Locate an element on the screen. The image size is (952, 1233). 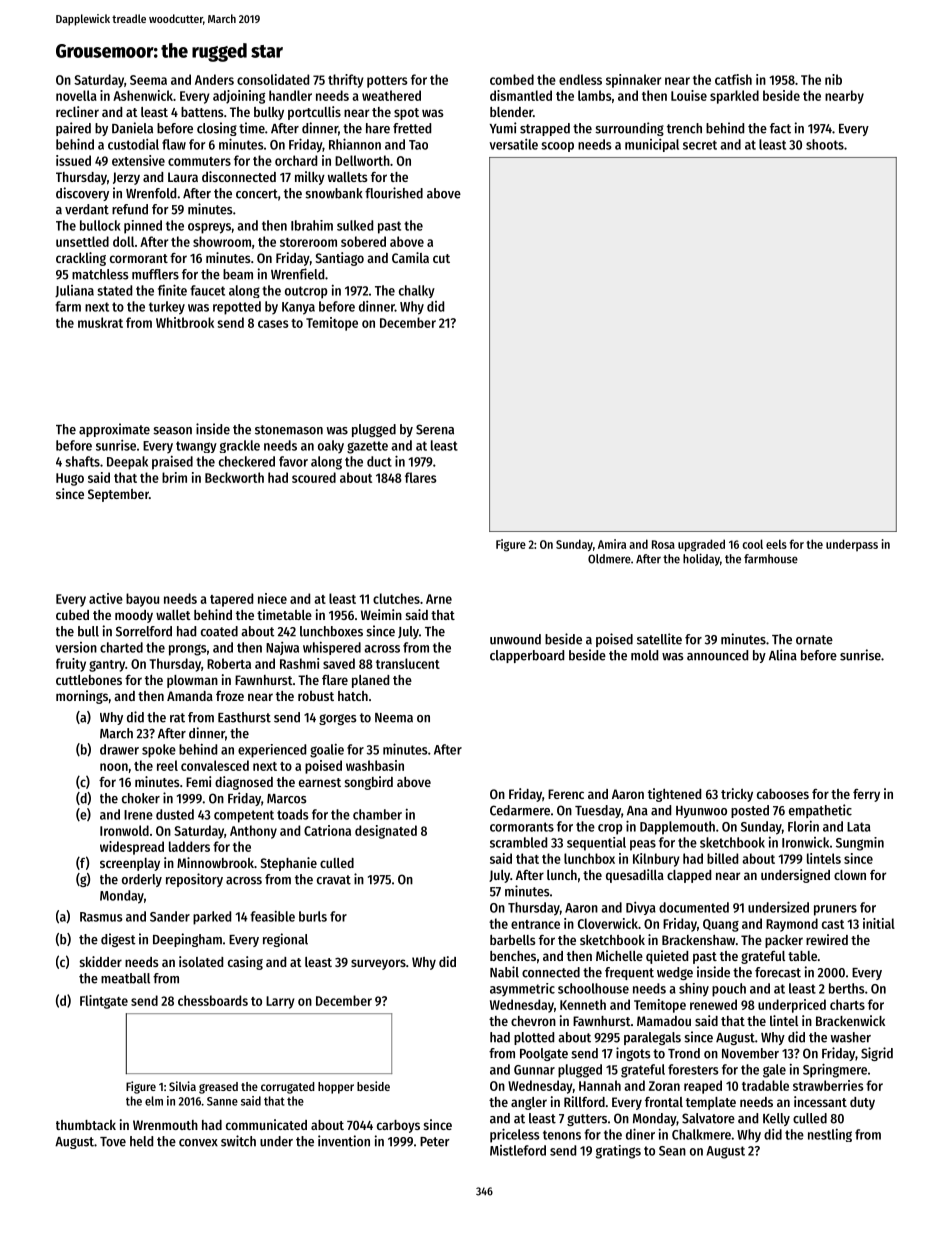
flourished is located at coordinates (394, 193).
